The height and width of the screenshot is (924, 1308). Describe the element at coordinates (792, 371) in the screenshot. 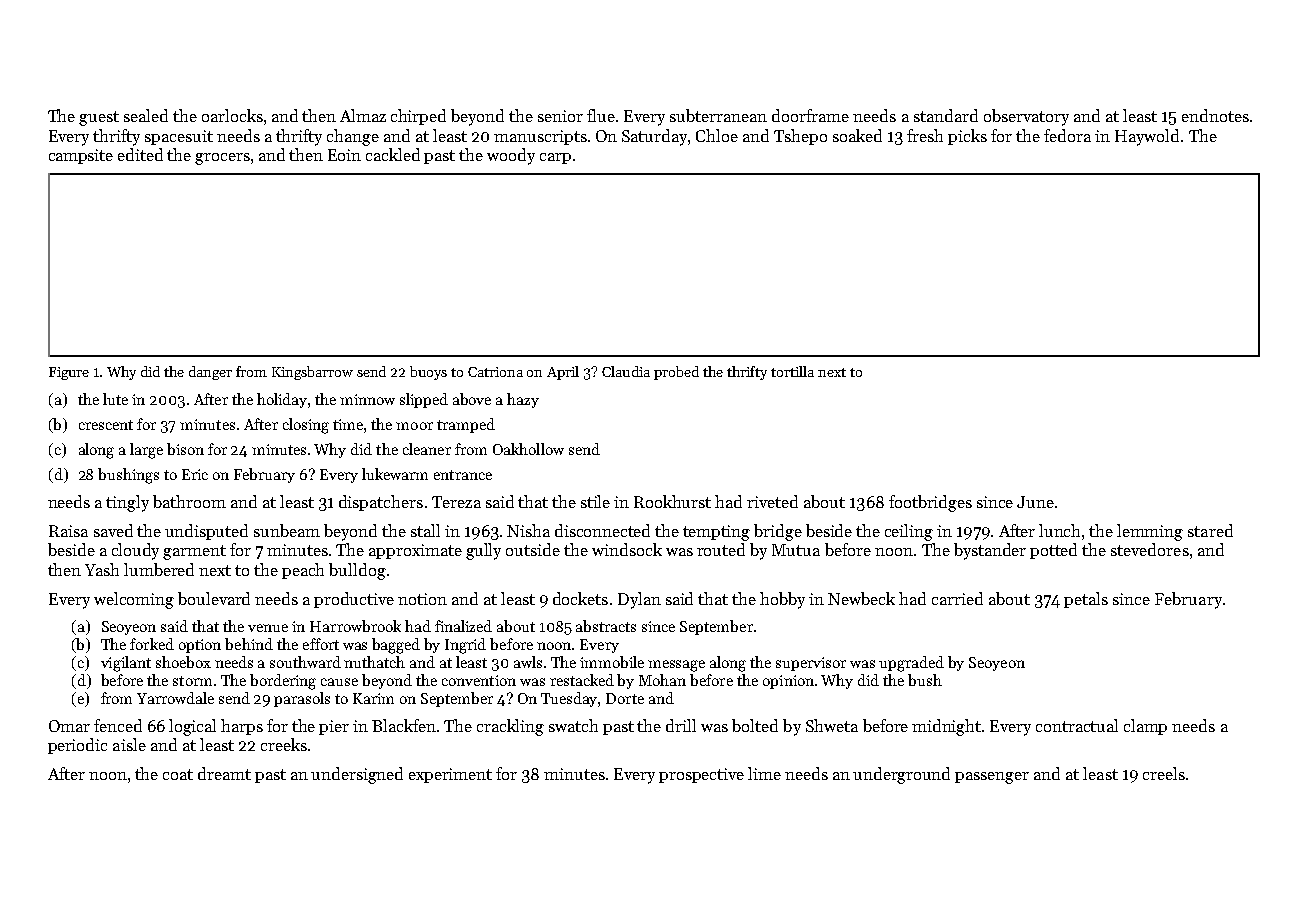

I see `tortilla` at that location.
